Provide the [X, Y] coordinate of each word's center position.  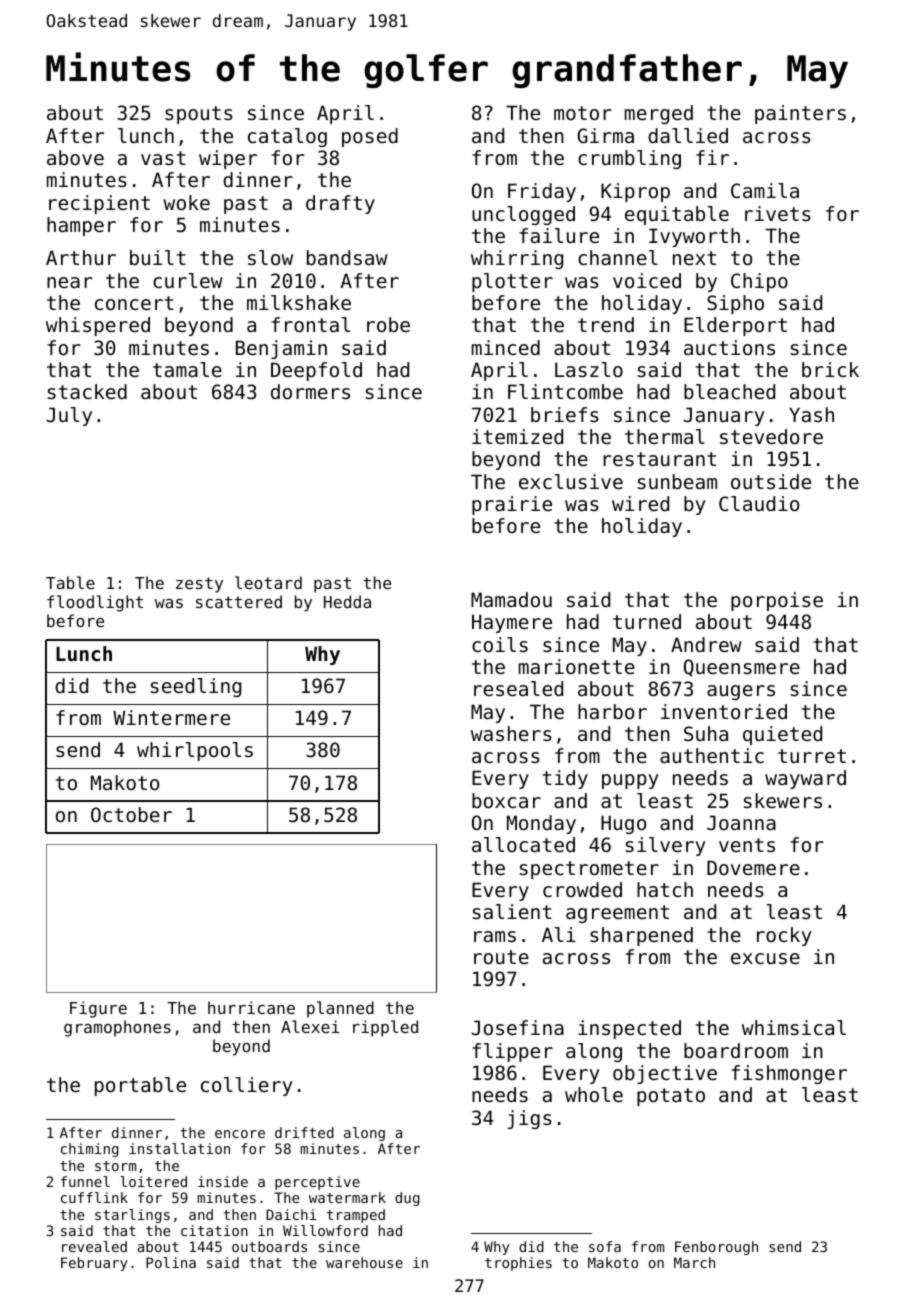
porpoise [777, 601]
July [69, 416]
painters [800, 114]
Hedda [347, 601]
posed [370, 137]
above [75, 158]
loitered [153, 1181]
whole [594, 1095]
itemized [517, 437]
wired [640, 504]
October [131, 815]
